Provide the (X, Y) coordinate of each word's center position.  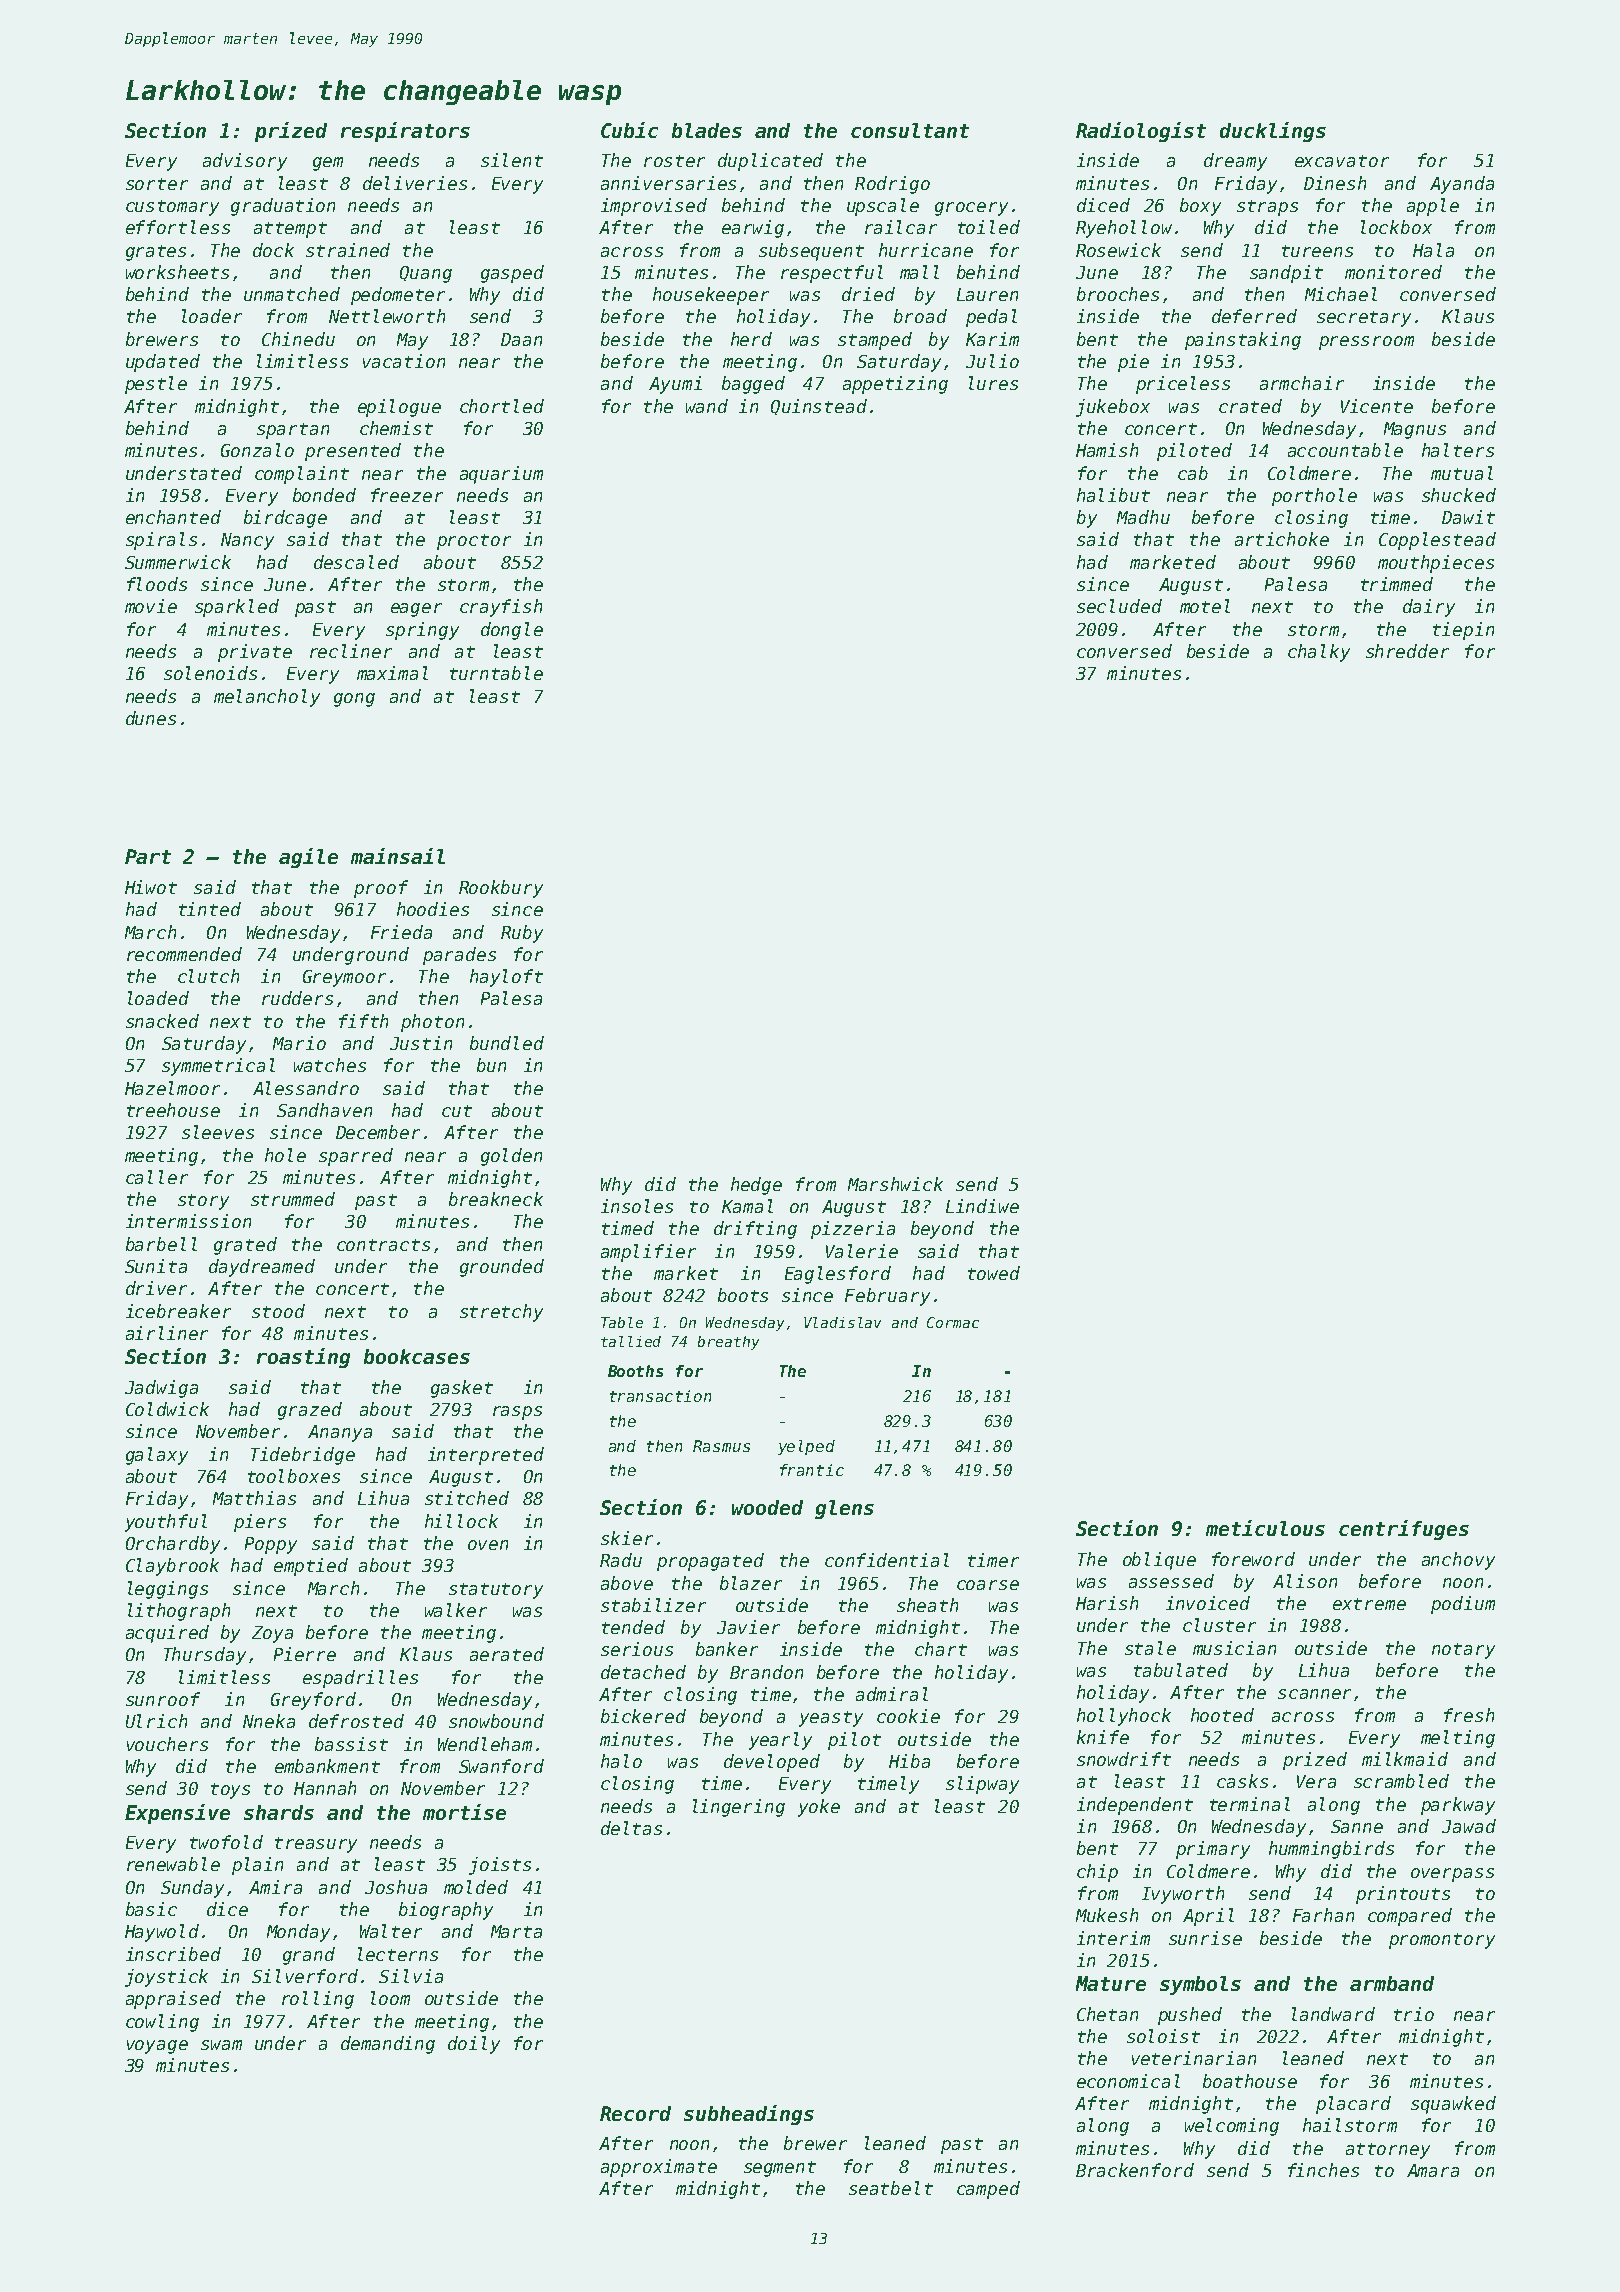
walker (456, 1610)
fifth (363, 1021)
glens (844, 1509)
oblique (1159, 1561)
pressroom (1366, 343)
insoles (637, 1206)
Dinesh (1335, 183)
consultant (910, 130)
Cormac (953, 1322)
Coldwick (167, 1409)
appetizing (895, 385)
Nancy (247, 541)
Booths (635, 1371)
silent (512, 160)
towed (994, 1273)
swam (221, 2045)
